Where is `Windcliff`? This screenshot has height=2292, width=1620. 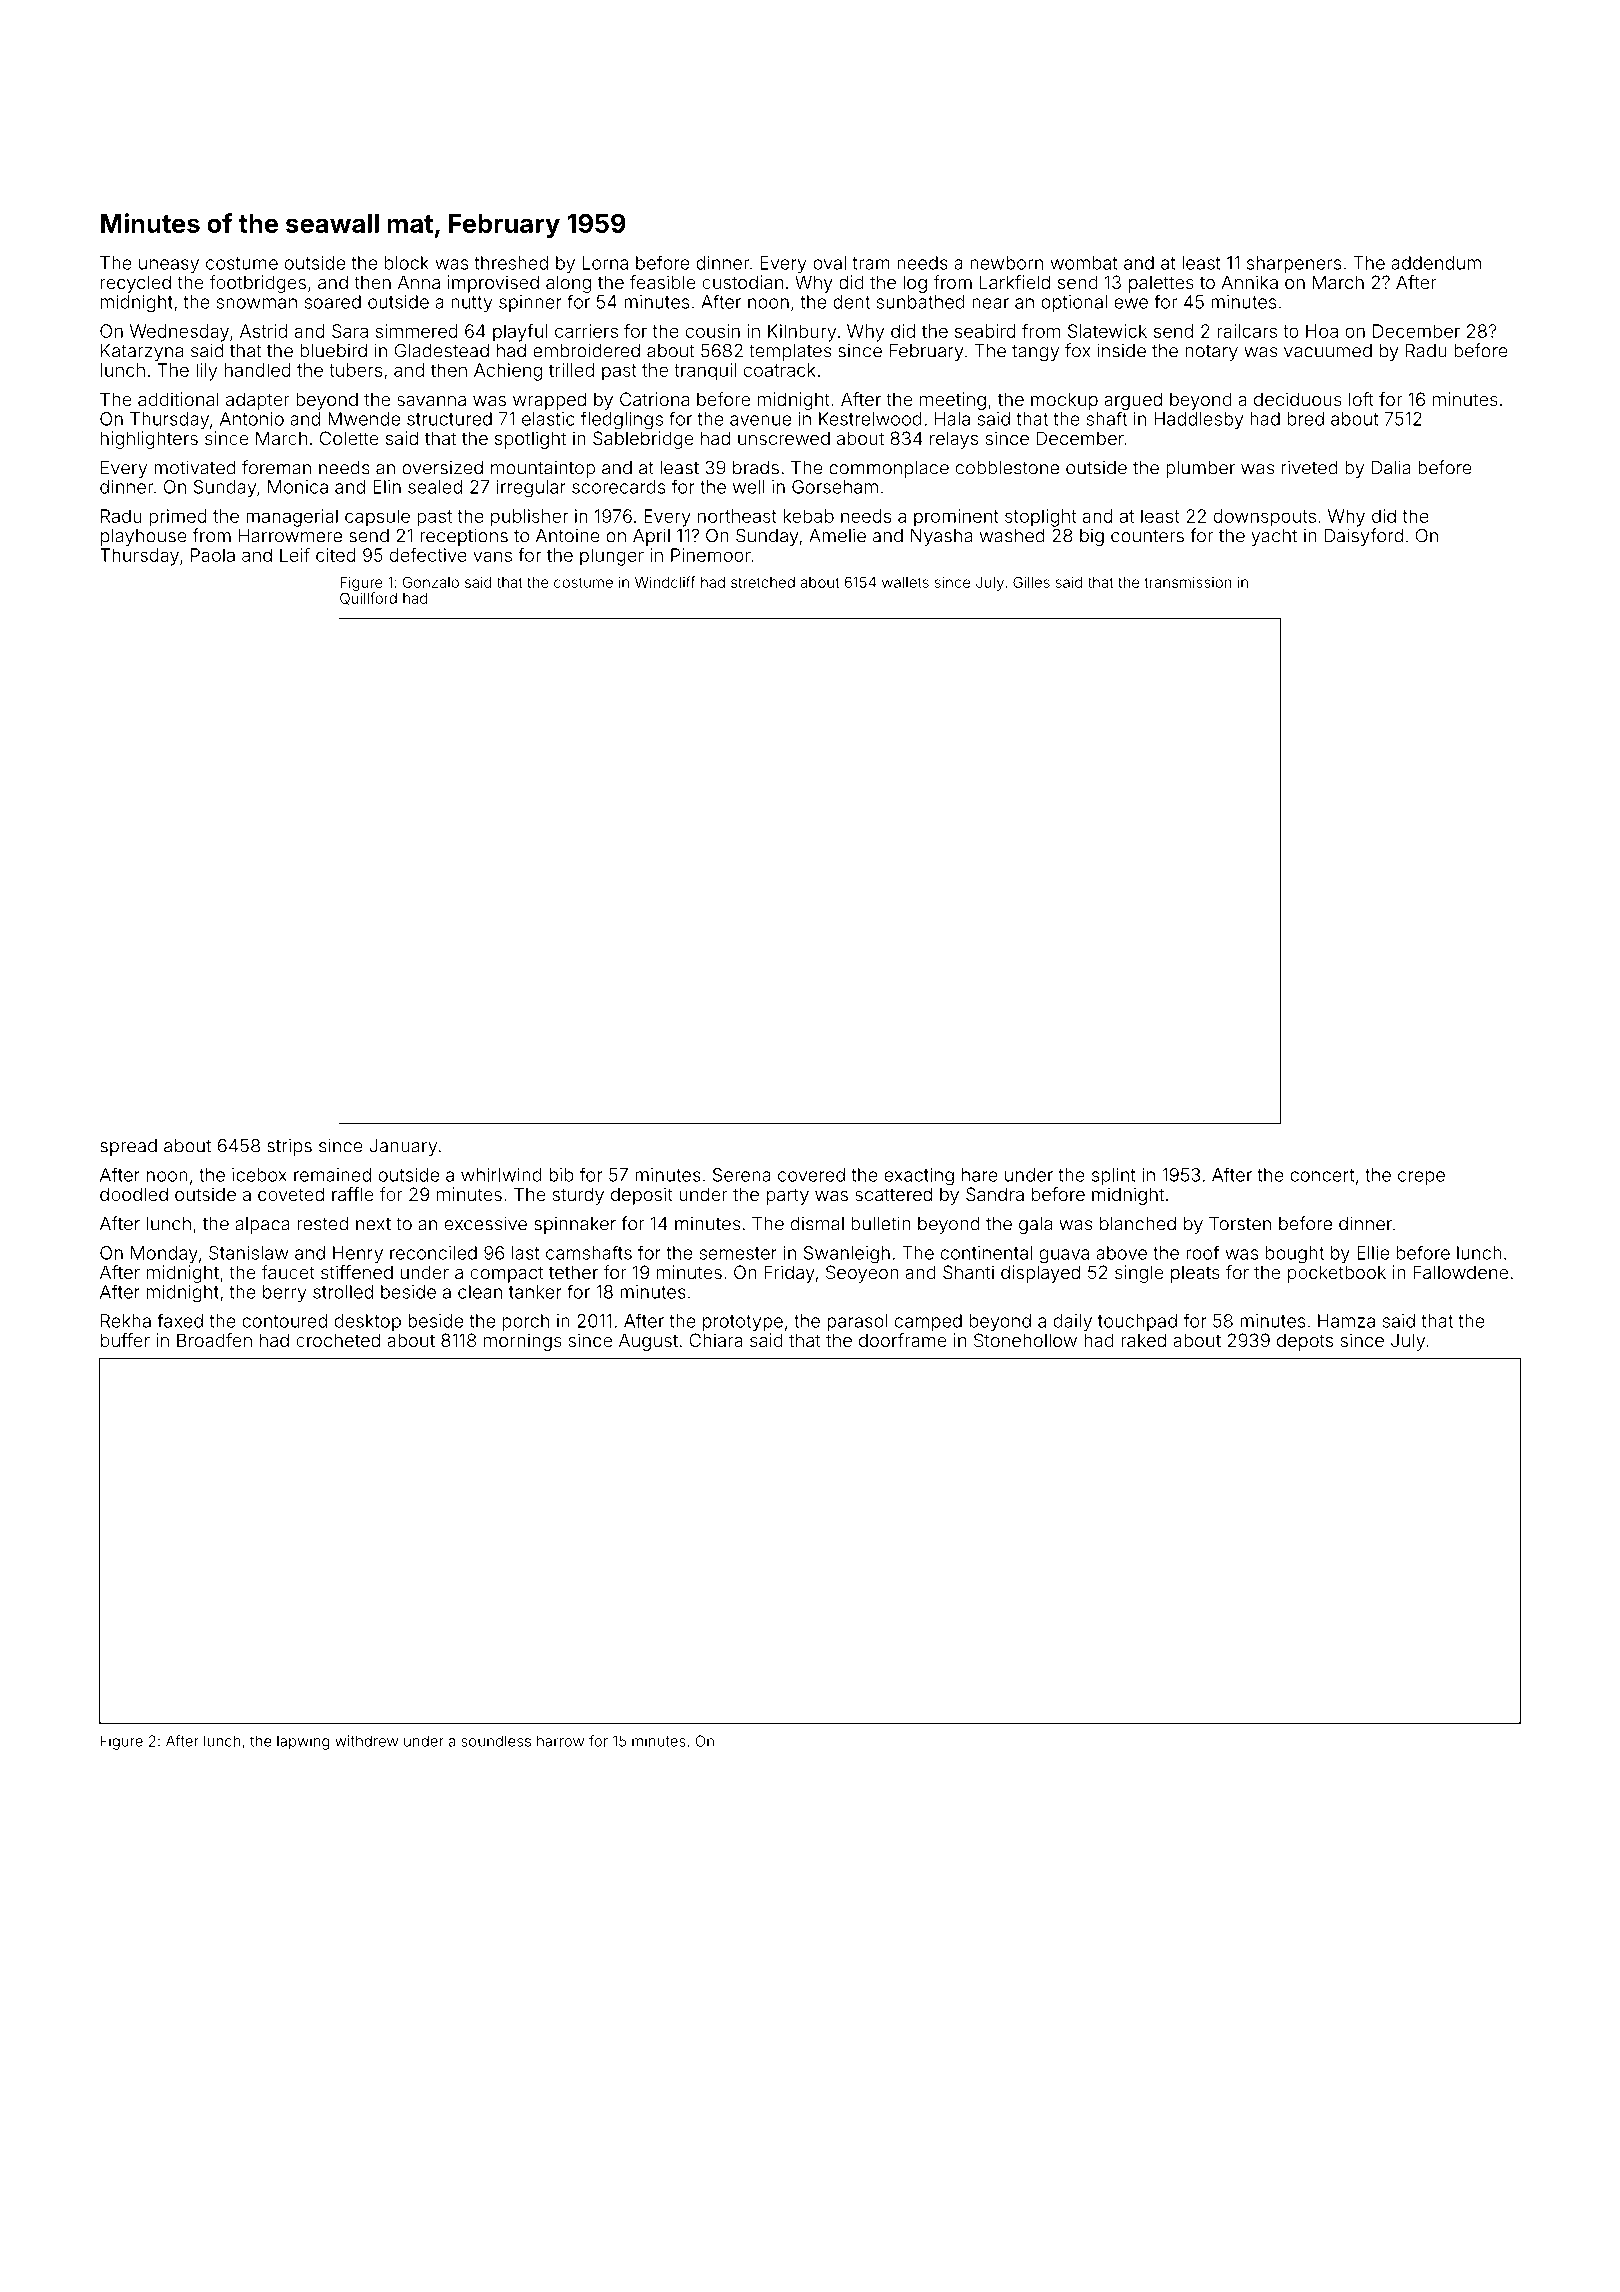 Windcliff is located at coordinates (665, 582).
